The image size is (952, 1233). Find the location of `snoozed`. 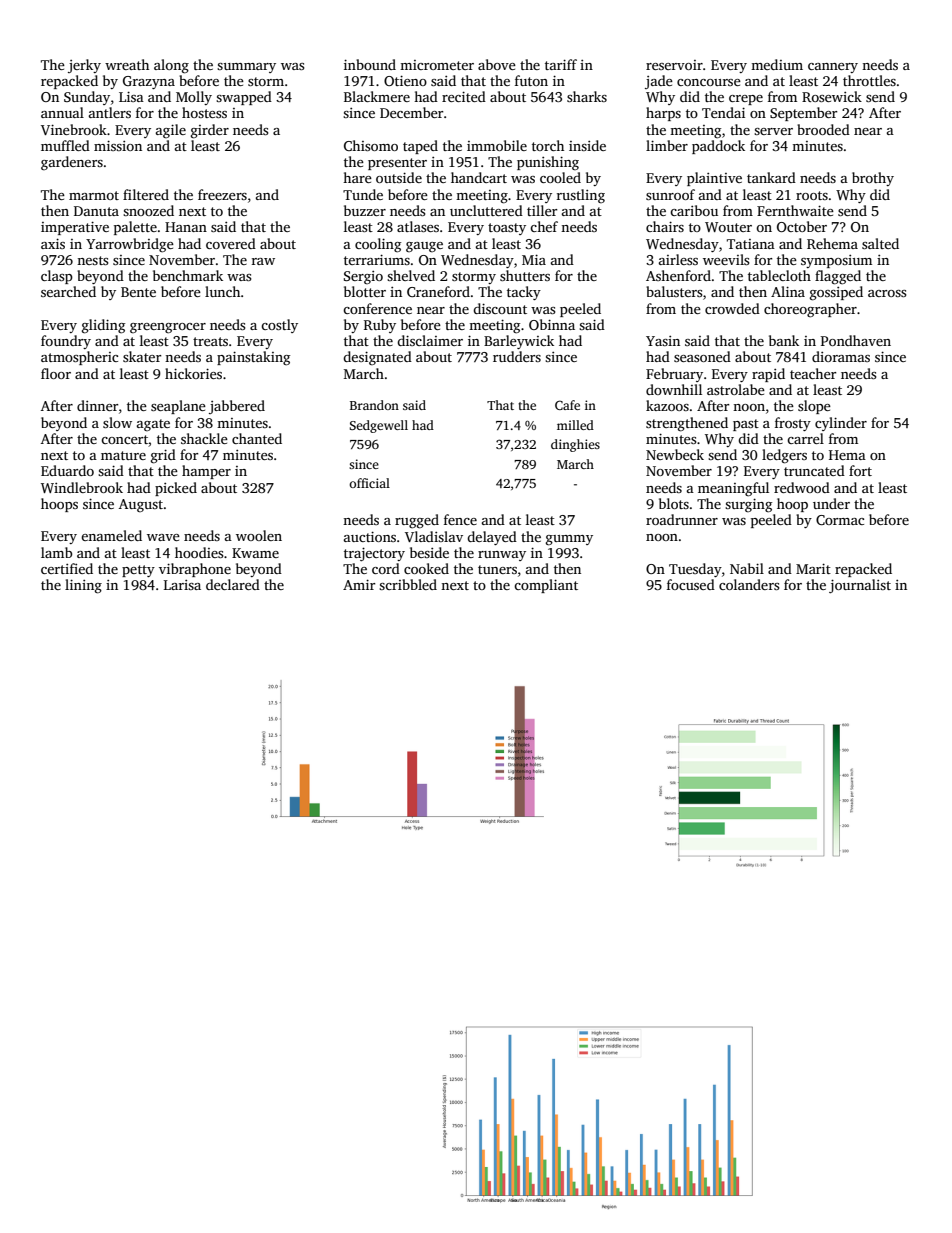

snoozed is located at coordinates (148, 210).
